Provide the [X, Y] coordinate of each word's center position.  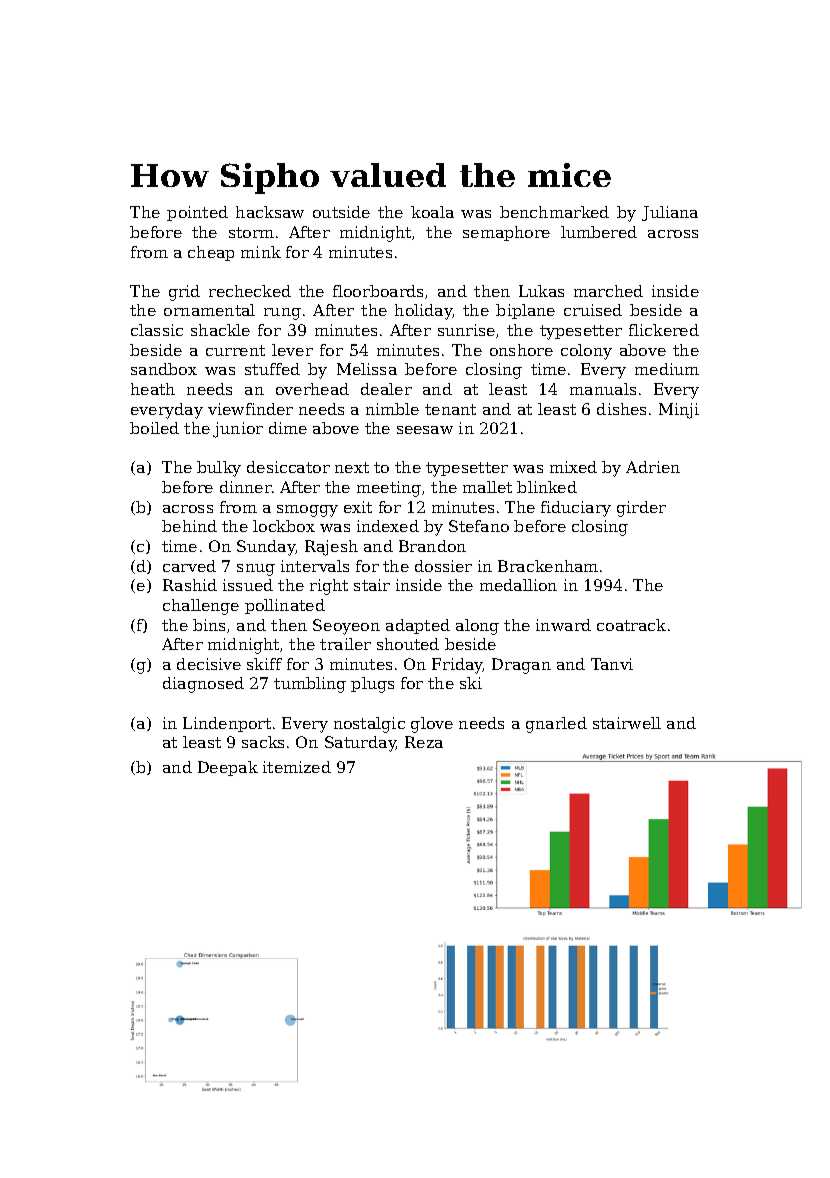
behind [189, 526]
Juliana [670, 213]
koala [432, 212]
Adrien [653, 467]
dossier [443, 566]
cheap [211, 253]
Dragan [521, 666]
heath [153, 389]
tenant [450, 409]
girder [641, 509]
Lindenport [227, 724]
